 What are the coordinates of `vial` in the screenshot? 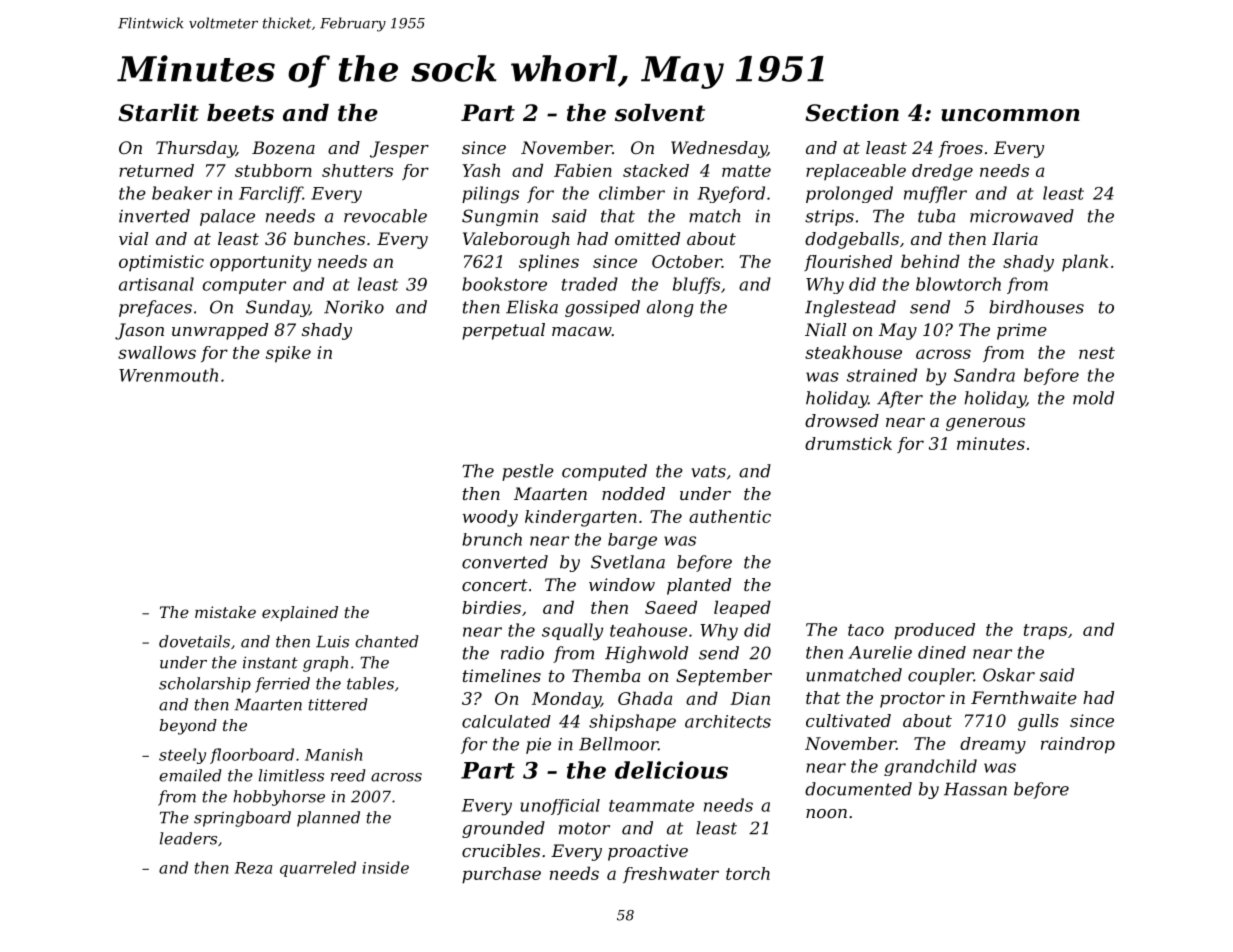 It's located at (133, 238).
